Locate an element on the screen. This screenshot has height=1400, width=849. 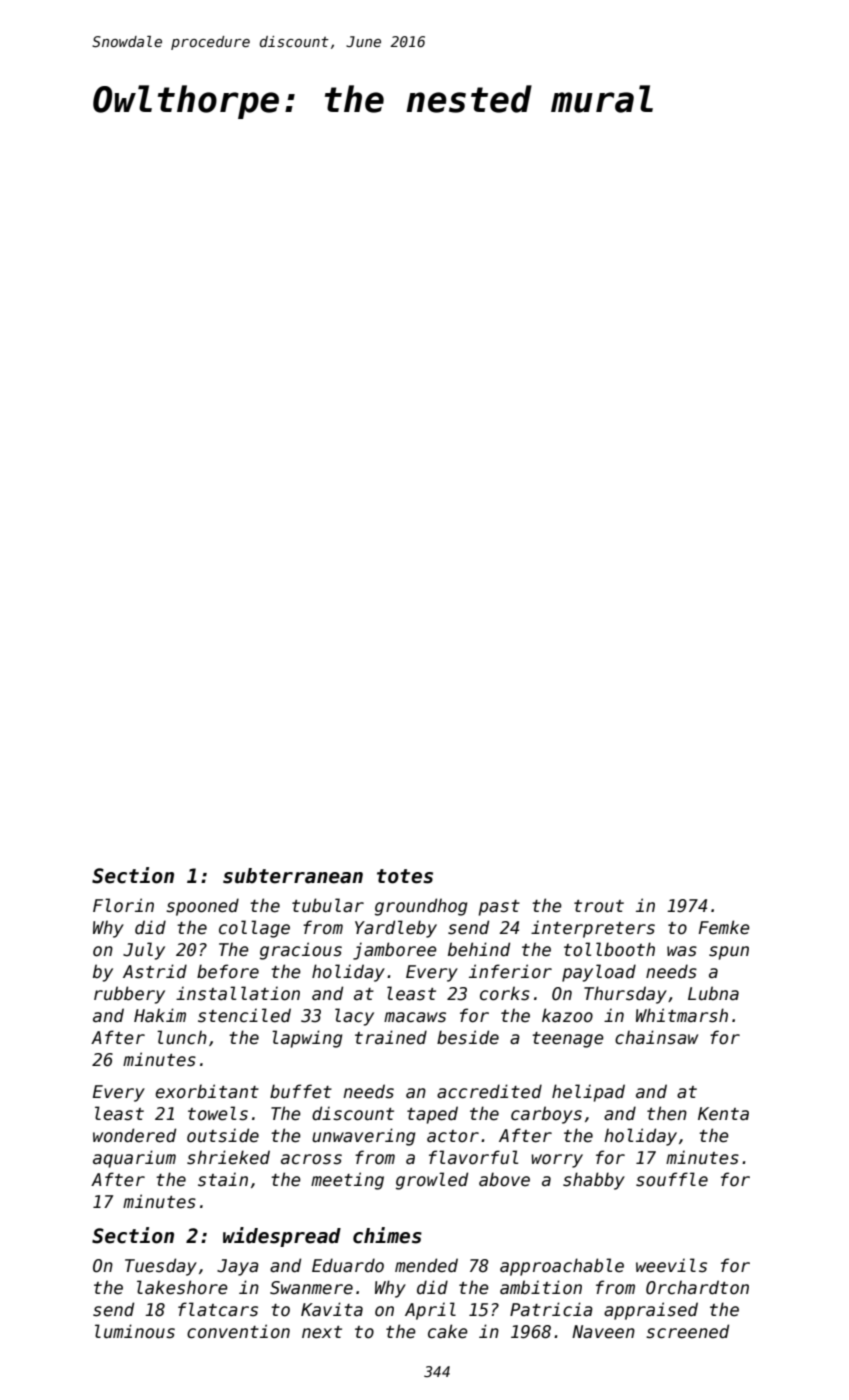
beside is located at coordinates (468, 1037).
